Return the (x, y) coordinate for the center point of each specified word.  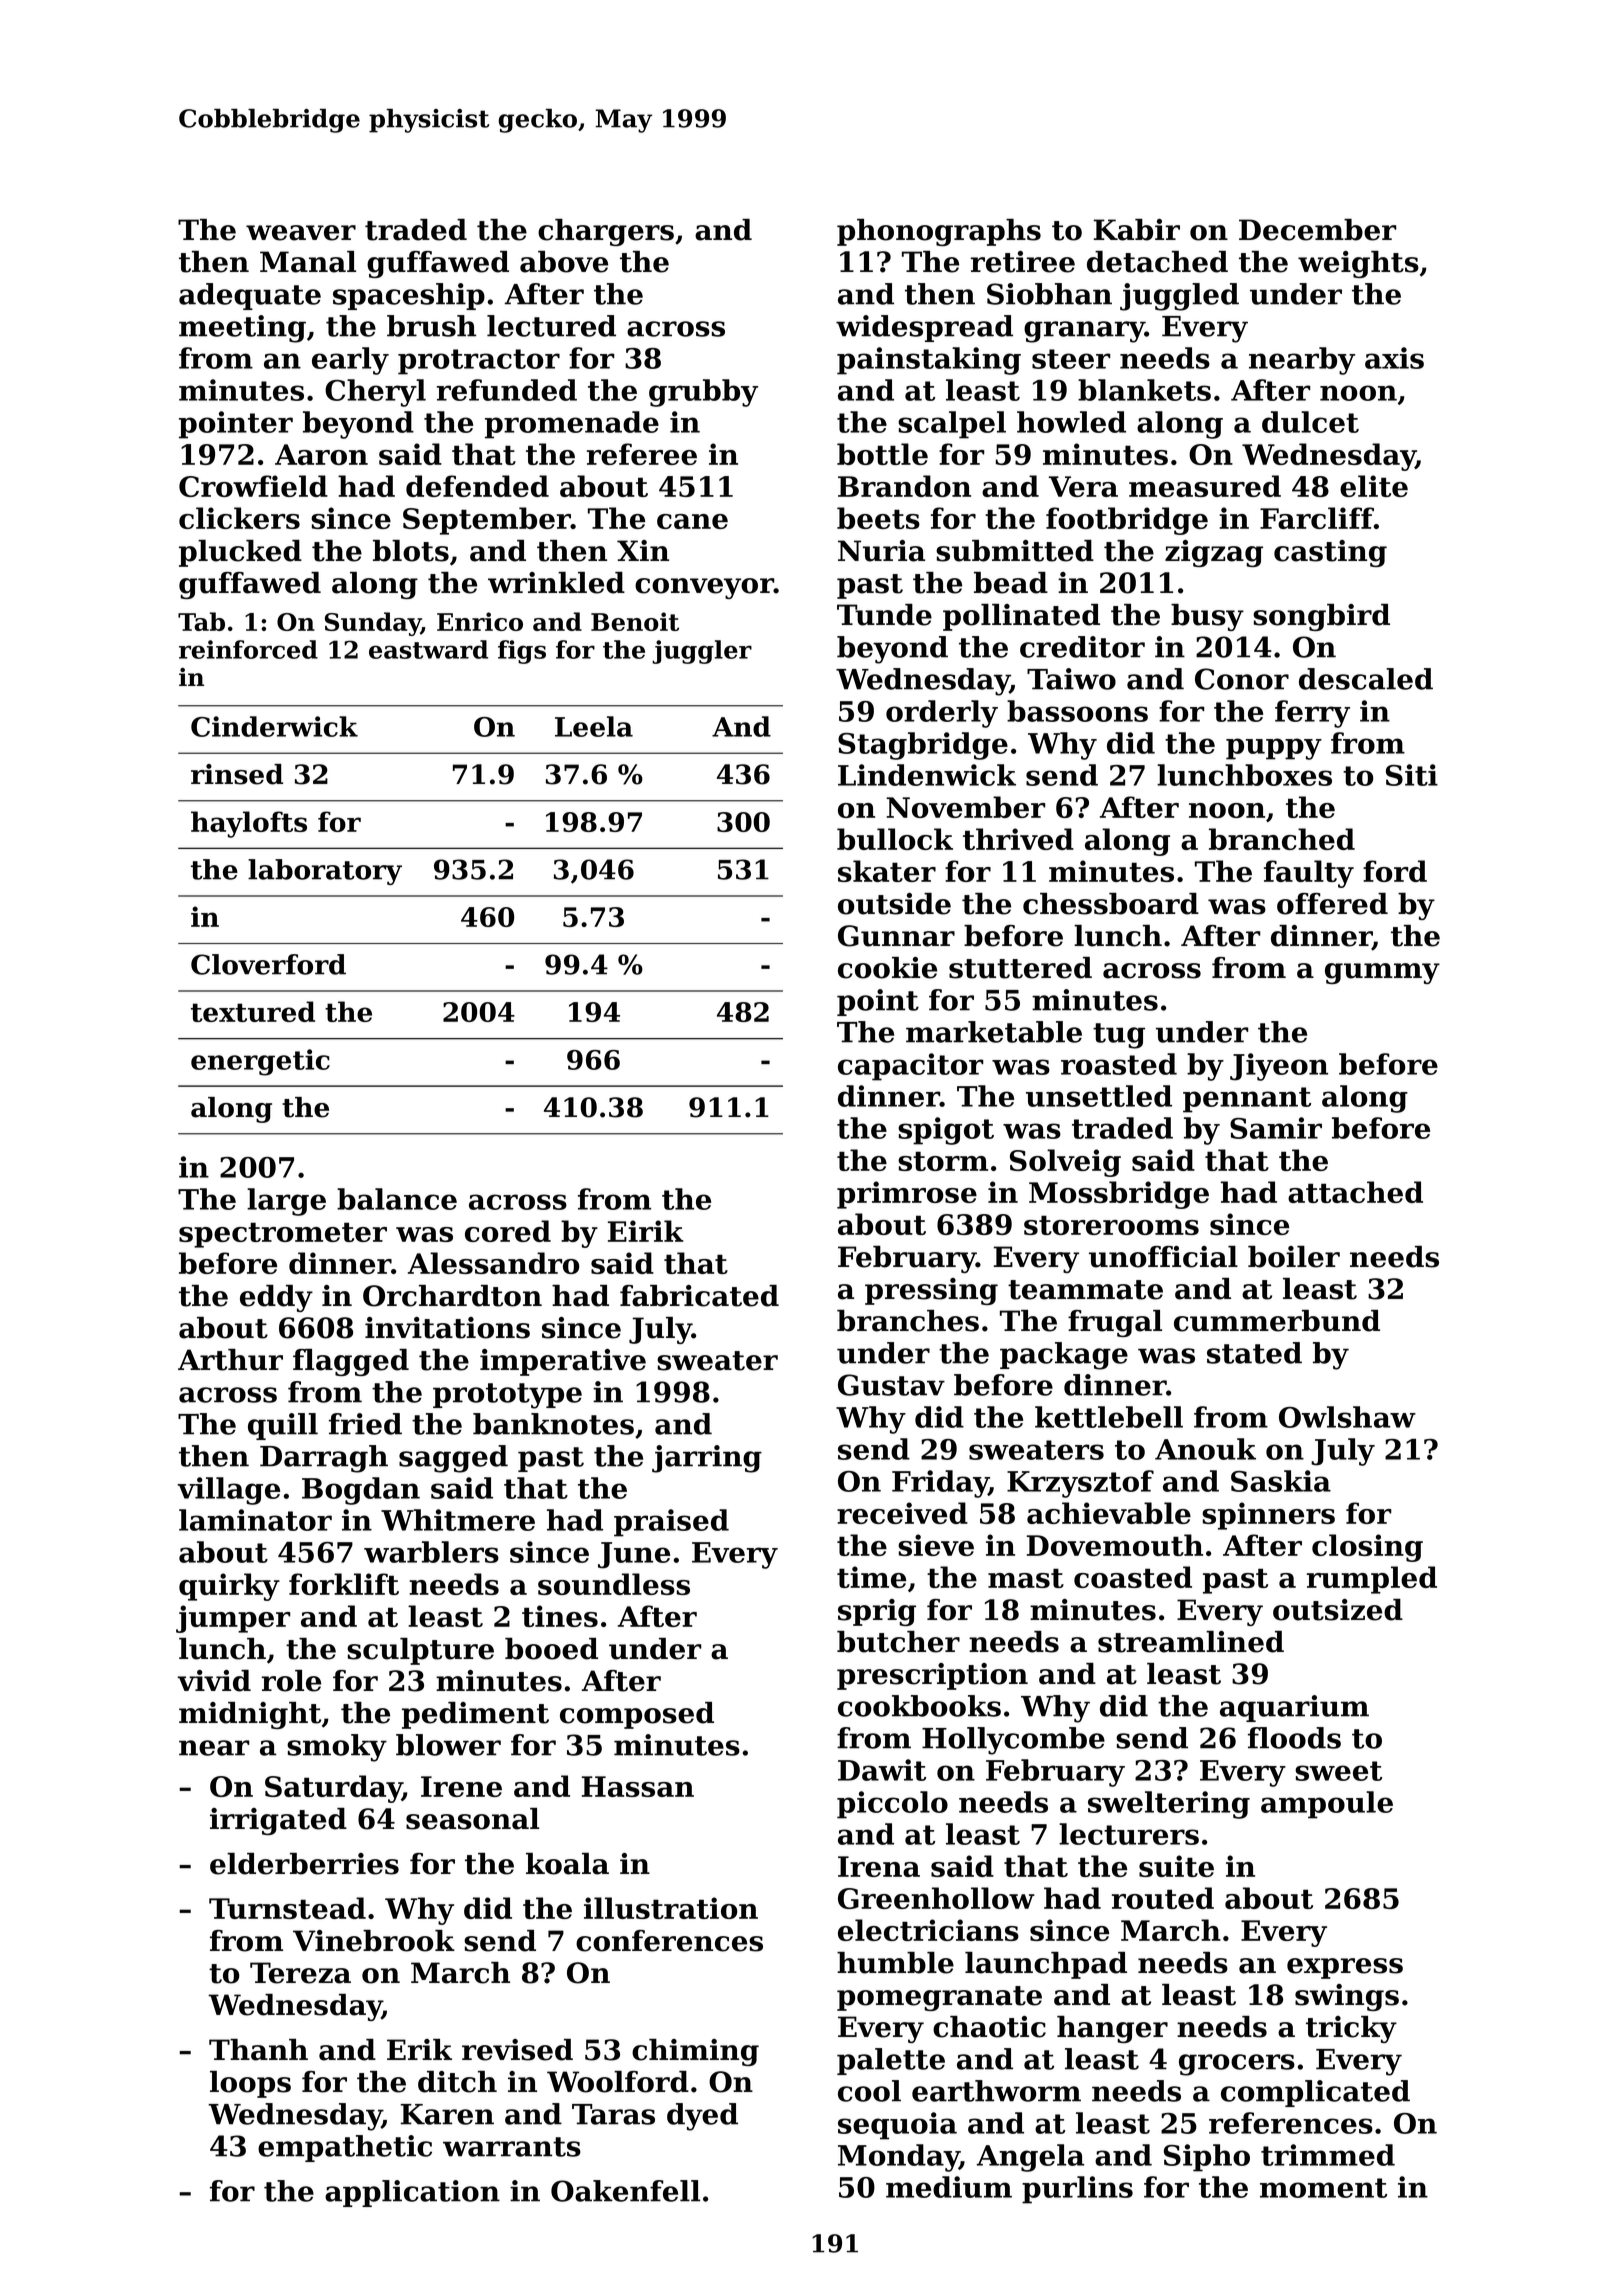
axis (1394, 358)
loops (250, 2084)
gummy (1382, 973)
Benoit (635, 621)
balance (397, 1199)
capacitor (910, 1067)
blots (411, 551)
